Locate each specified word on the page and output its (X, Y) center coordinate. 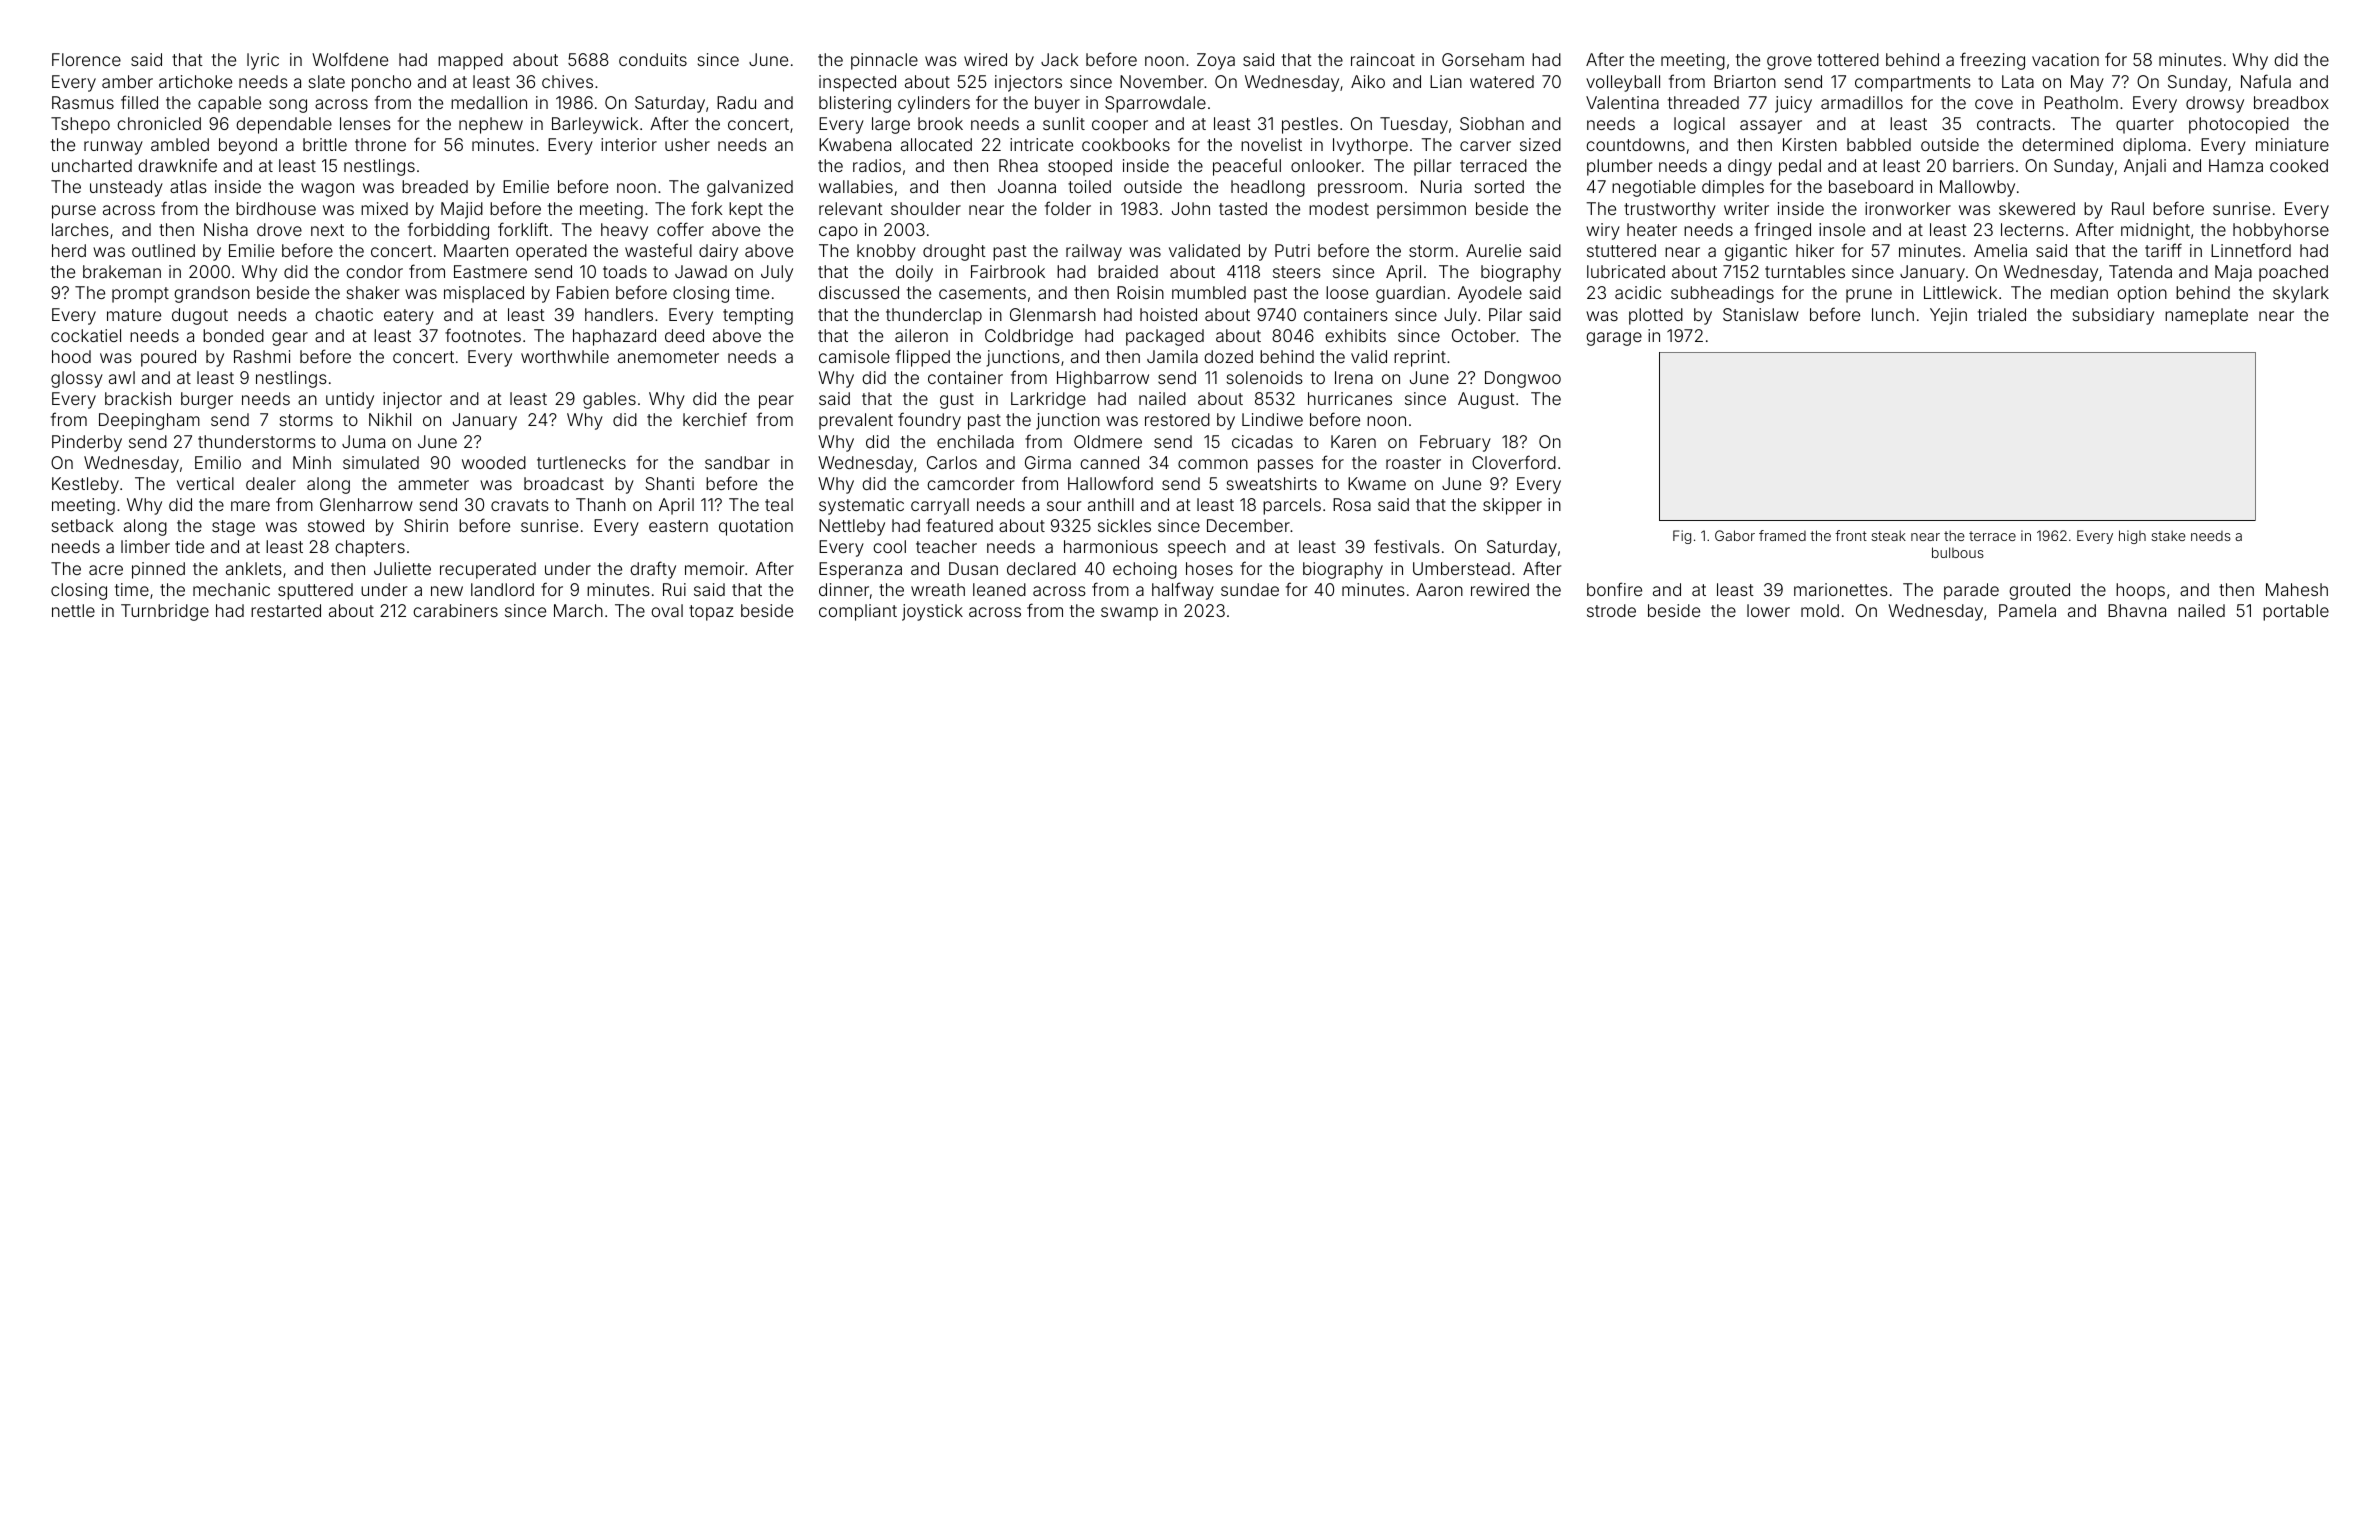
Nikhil (390, 419)
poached (2293, 273)
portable (2296, 612)
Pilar (1505, 314)
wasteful (658, 250)
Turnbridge (165, 612)
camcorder (970, 483)
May (2087, 83)
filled (139, 102)
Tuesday (1414, 125)
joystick (932, 612)
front (1851, 535)
